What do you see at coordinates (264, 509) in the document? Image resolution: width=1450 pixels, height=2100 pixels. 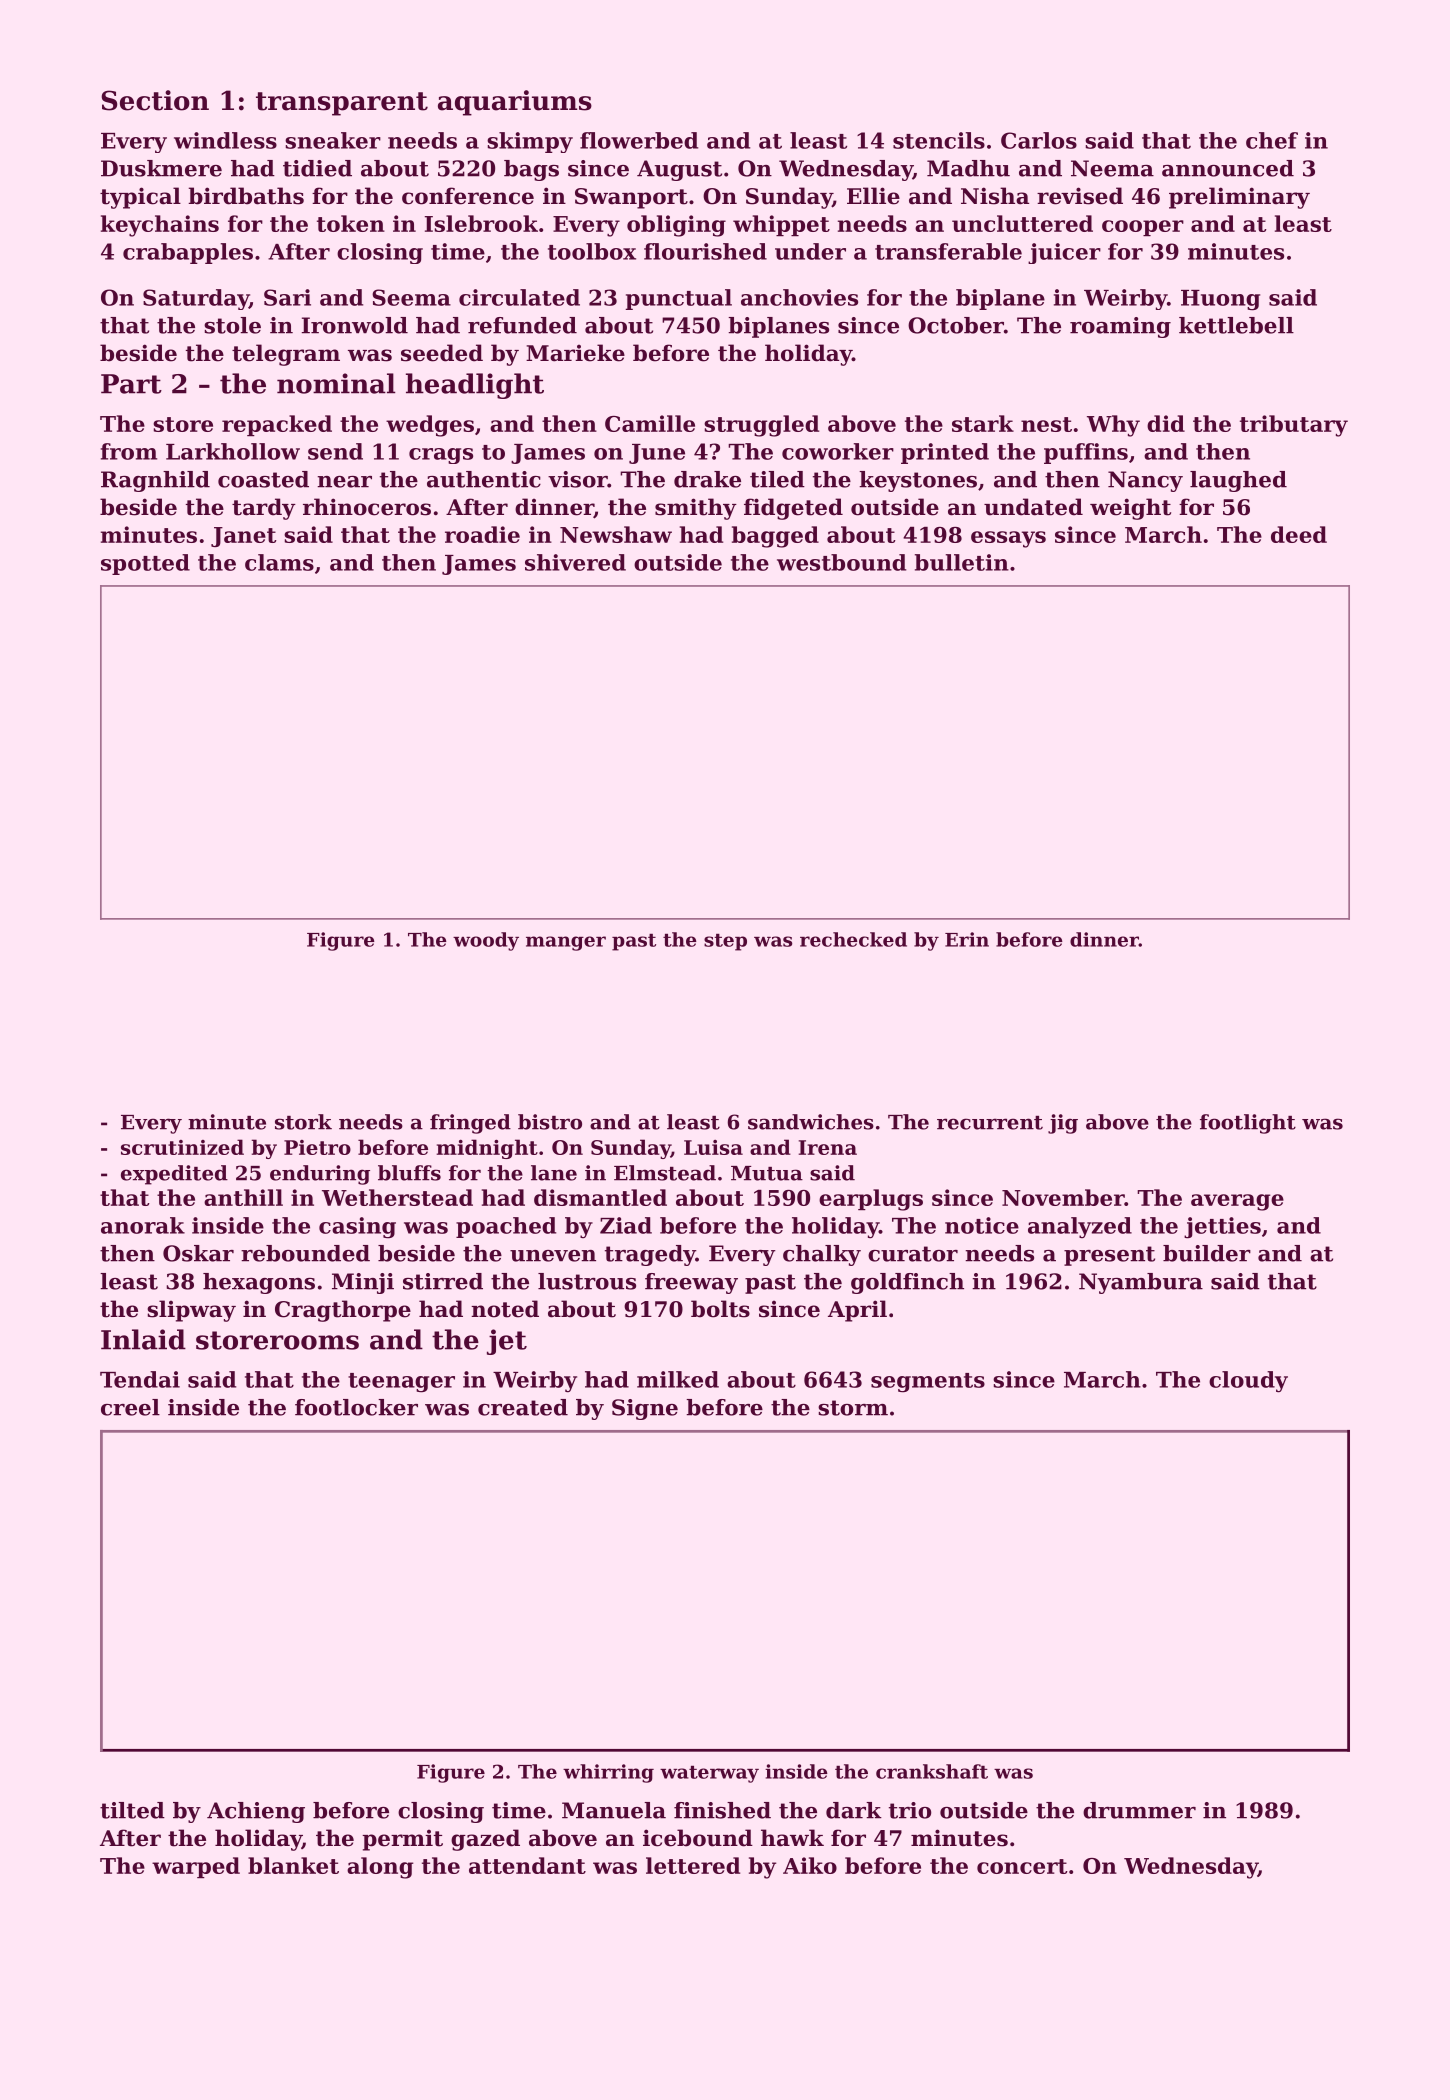 I see `tardy` at bounding box center [264, 509].
